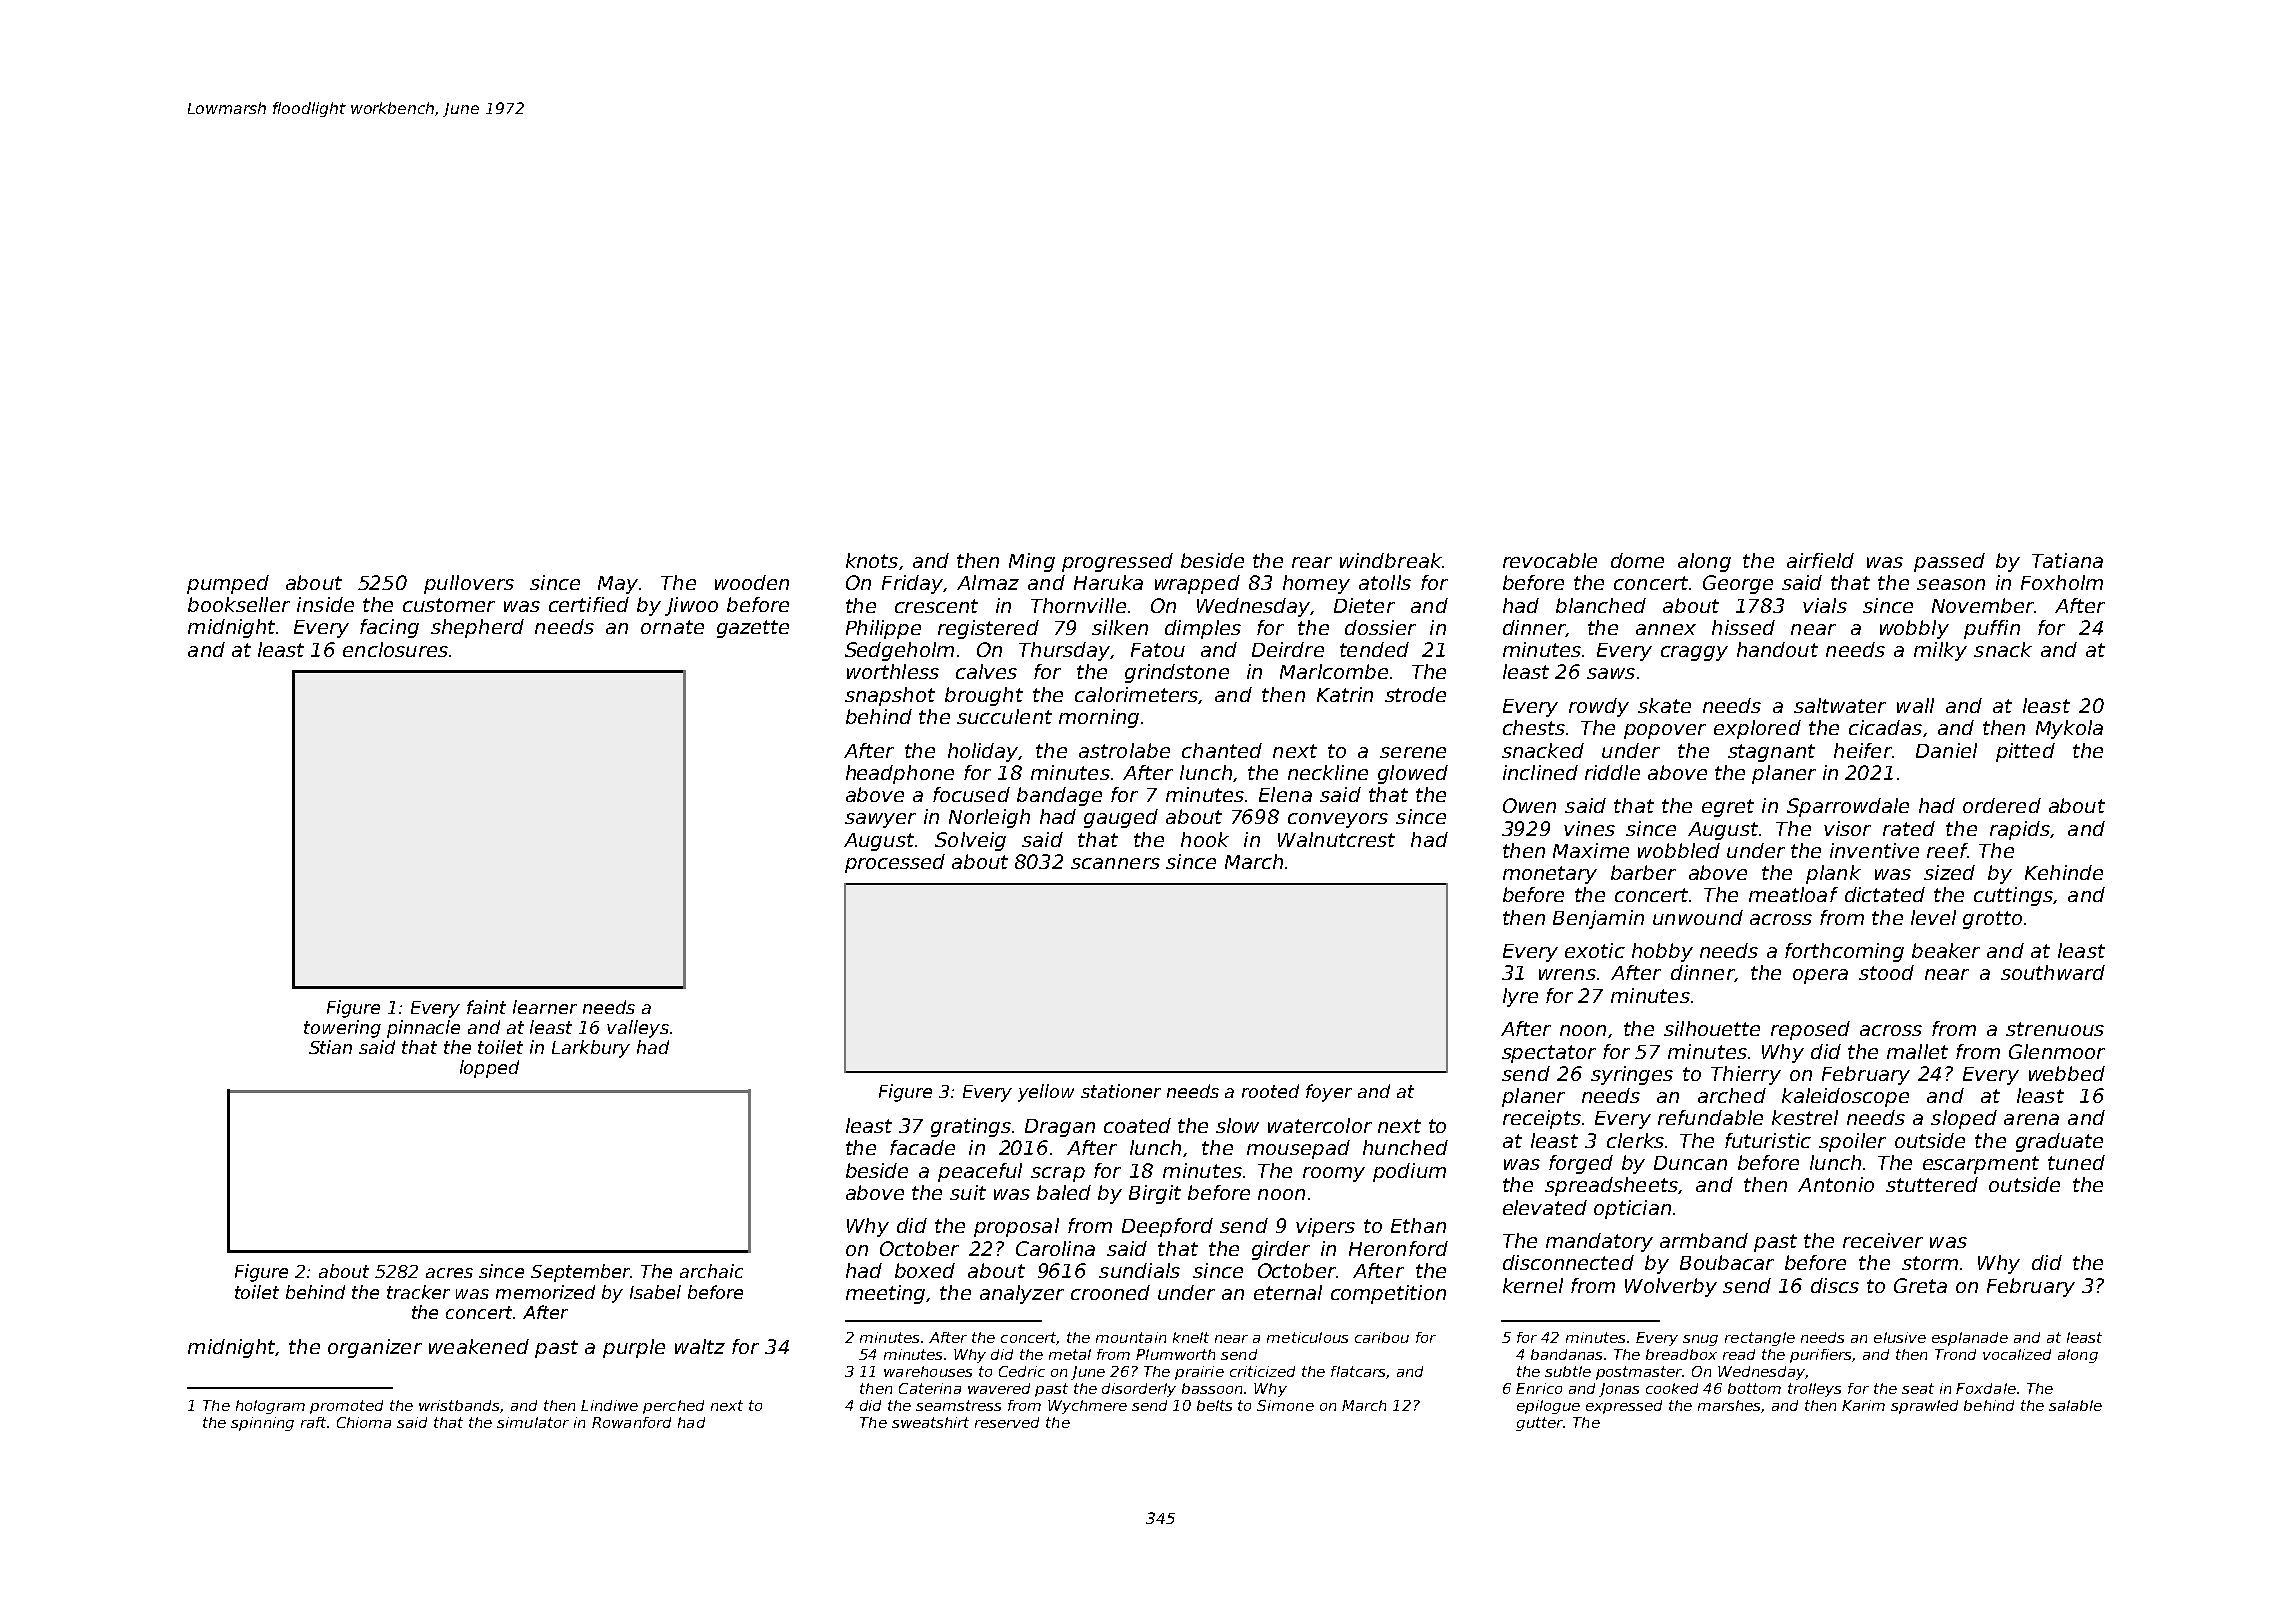 Image resolution: width=2292 pixels, height=1620 pixels. What do you see at coordinates (330, 1047) in the page?
I see `Stian` at bounding box center [330, 1047].
